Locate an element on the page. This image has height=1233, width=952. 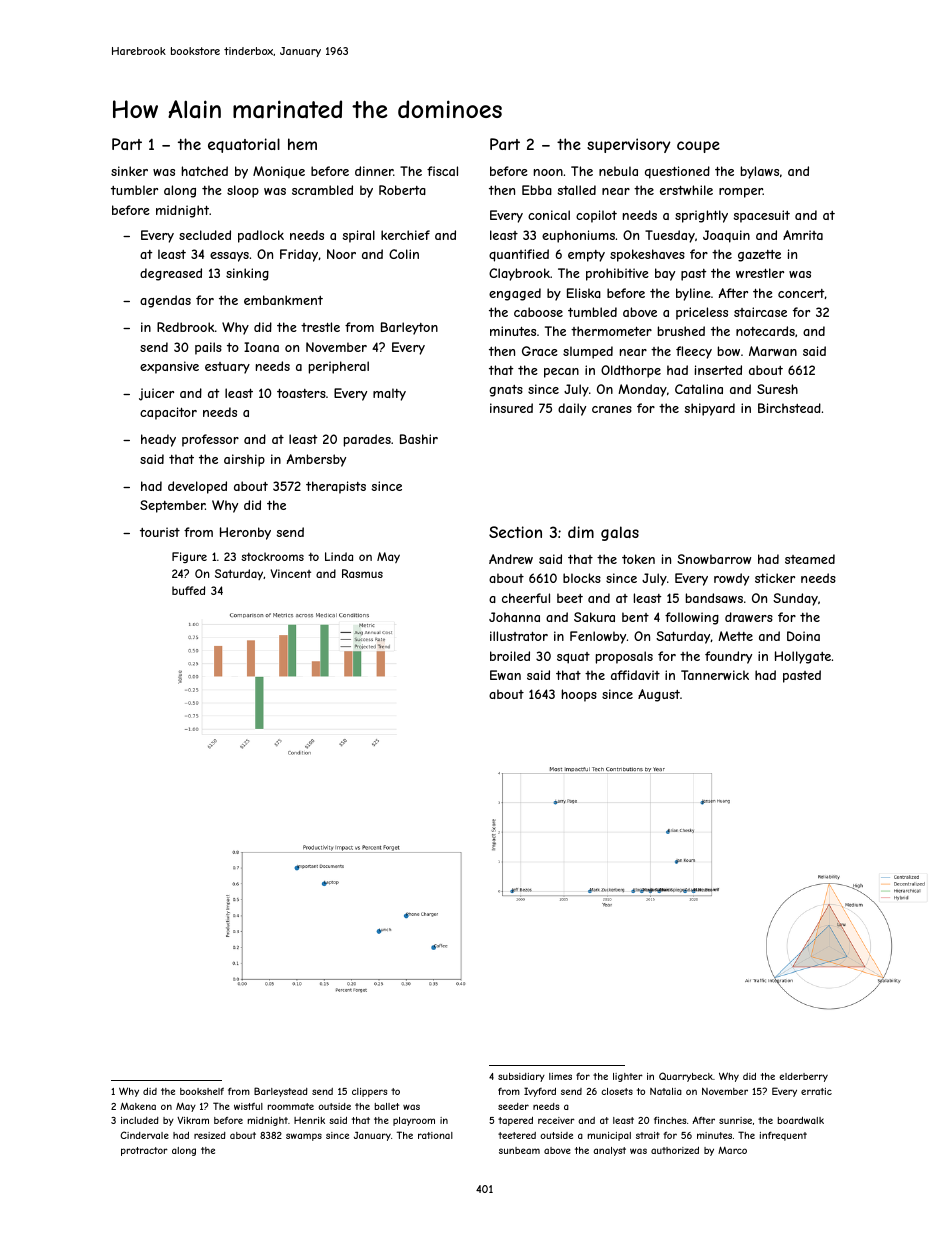
Ewan is located at coordinates (505, 675).
